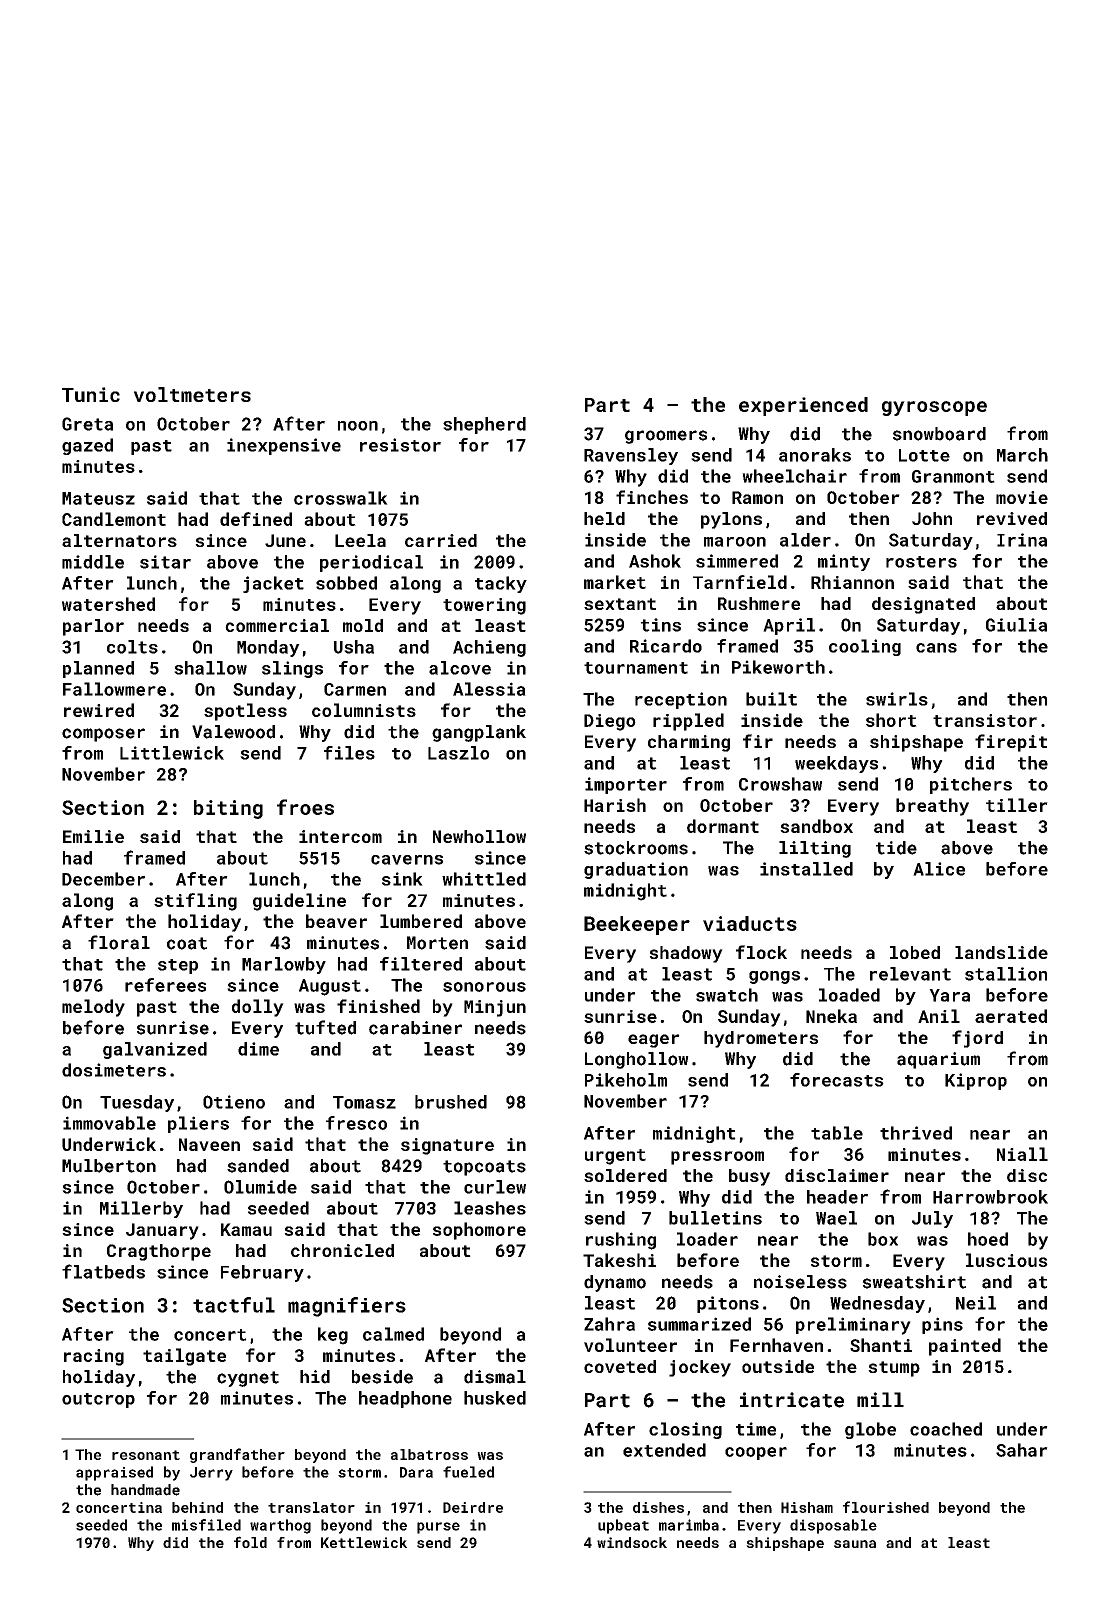 This page has width=1110, height=1608. I want to click on intricate, so click(792, 1400).
